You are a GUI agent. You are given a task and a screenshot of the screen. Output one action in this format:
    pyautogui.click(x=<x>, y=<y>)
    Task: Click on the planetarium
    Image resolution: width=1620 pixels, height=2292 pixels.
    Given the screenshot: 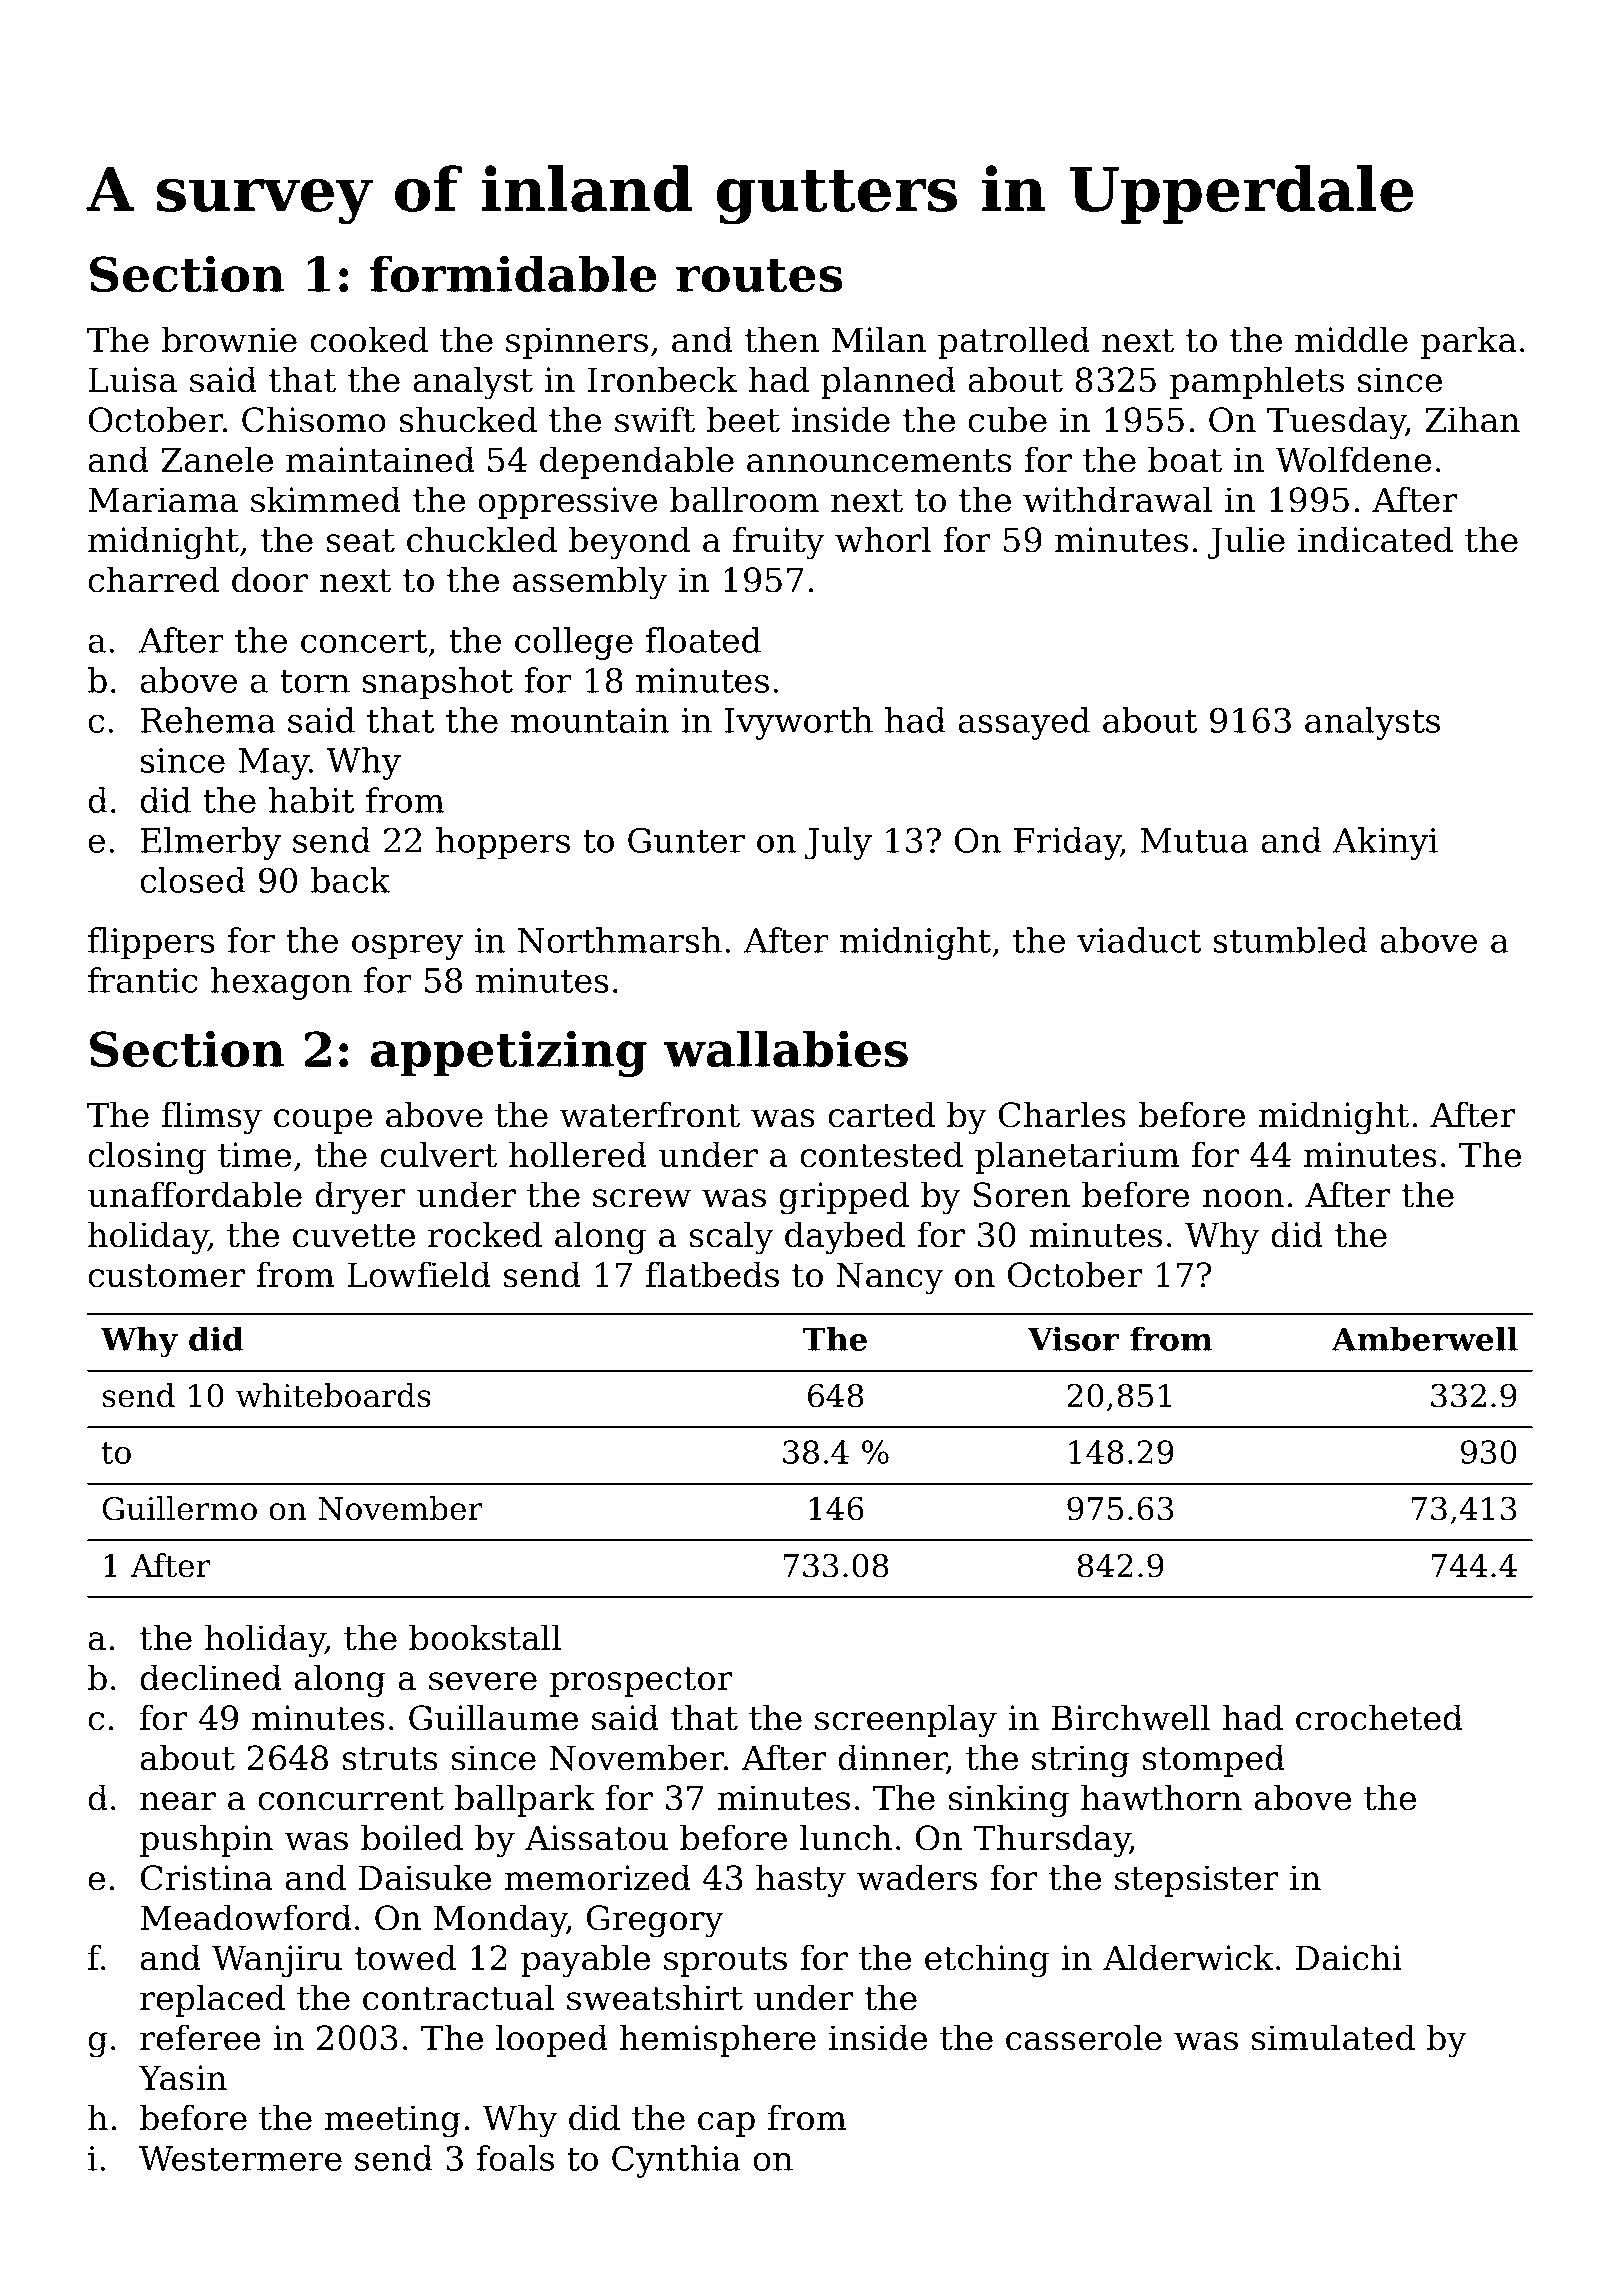 What is the action you would take?
    pyautogui.click(x=1077, y=1157)
